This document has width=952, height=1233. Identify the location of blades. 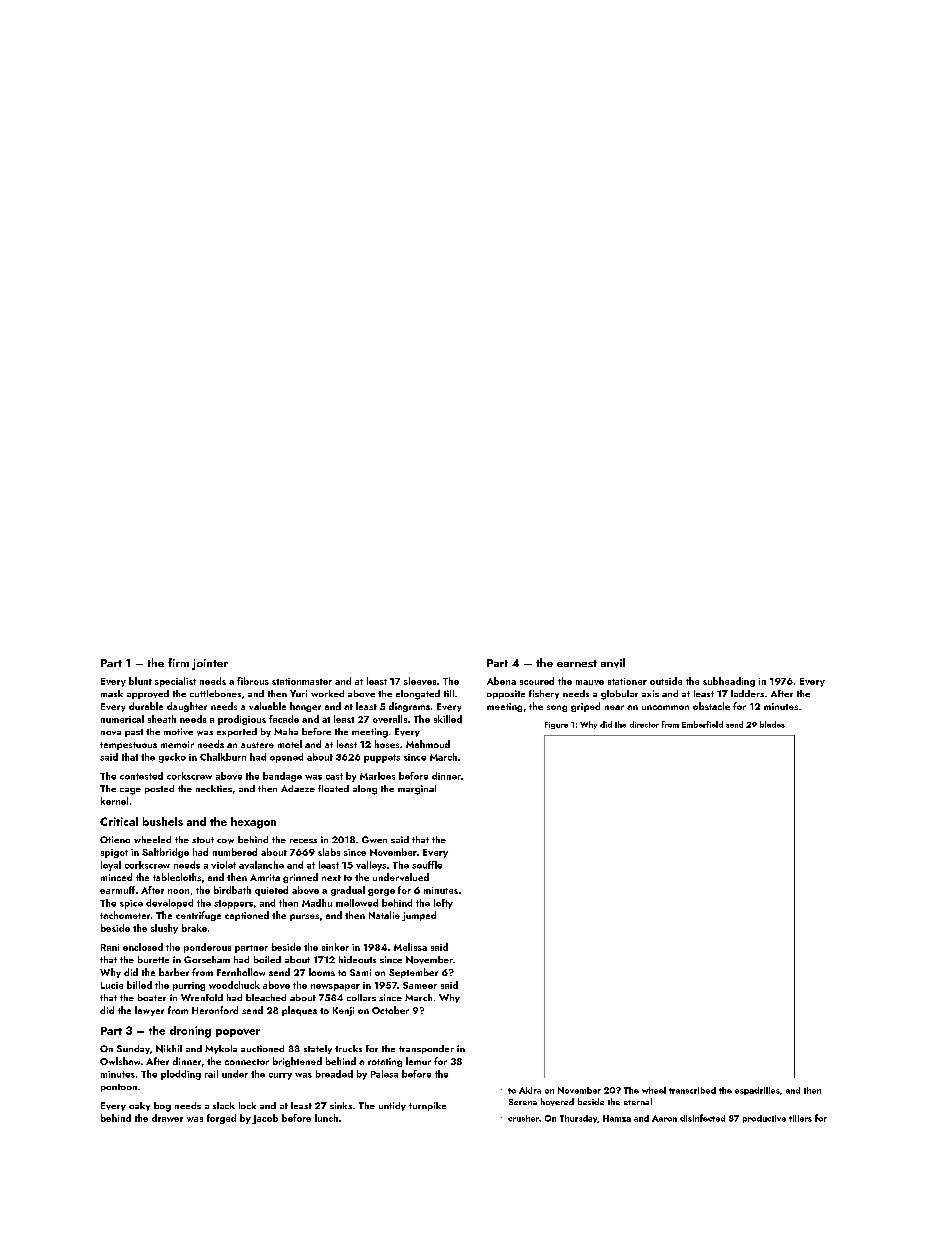
(772, 724).
